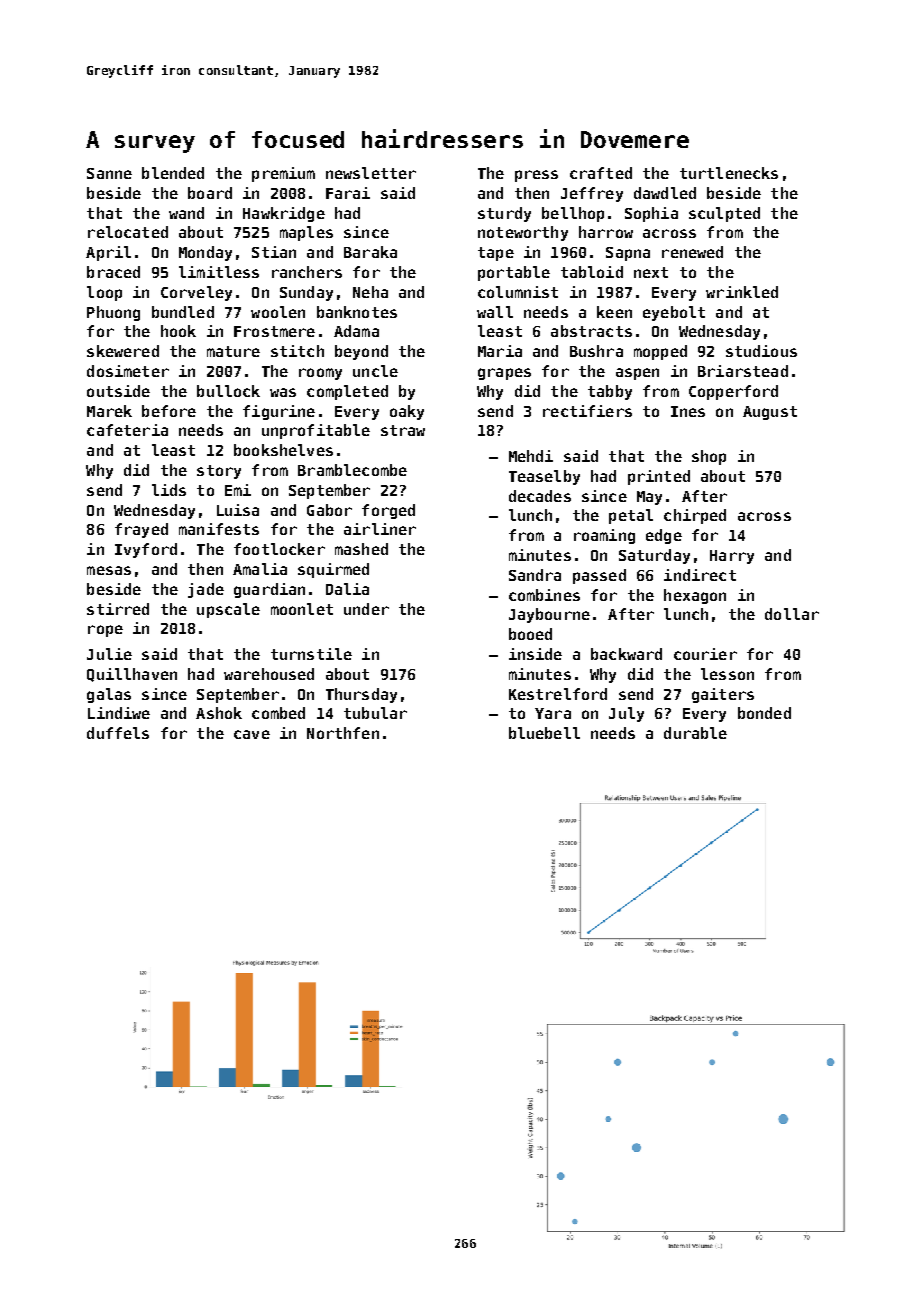  I want to click on sturdy, so click(504, 214).
